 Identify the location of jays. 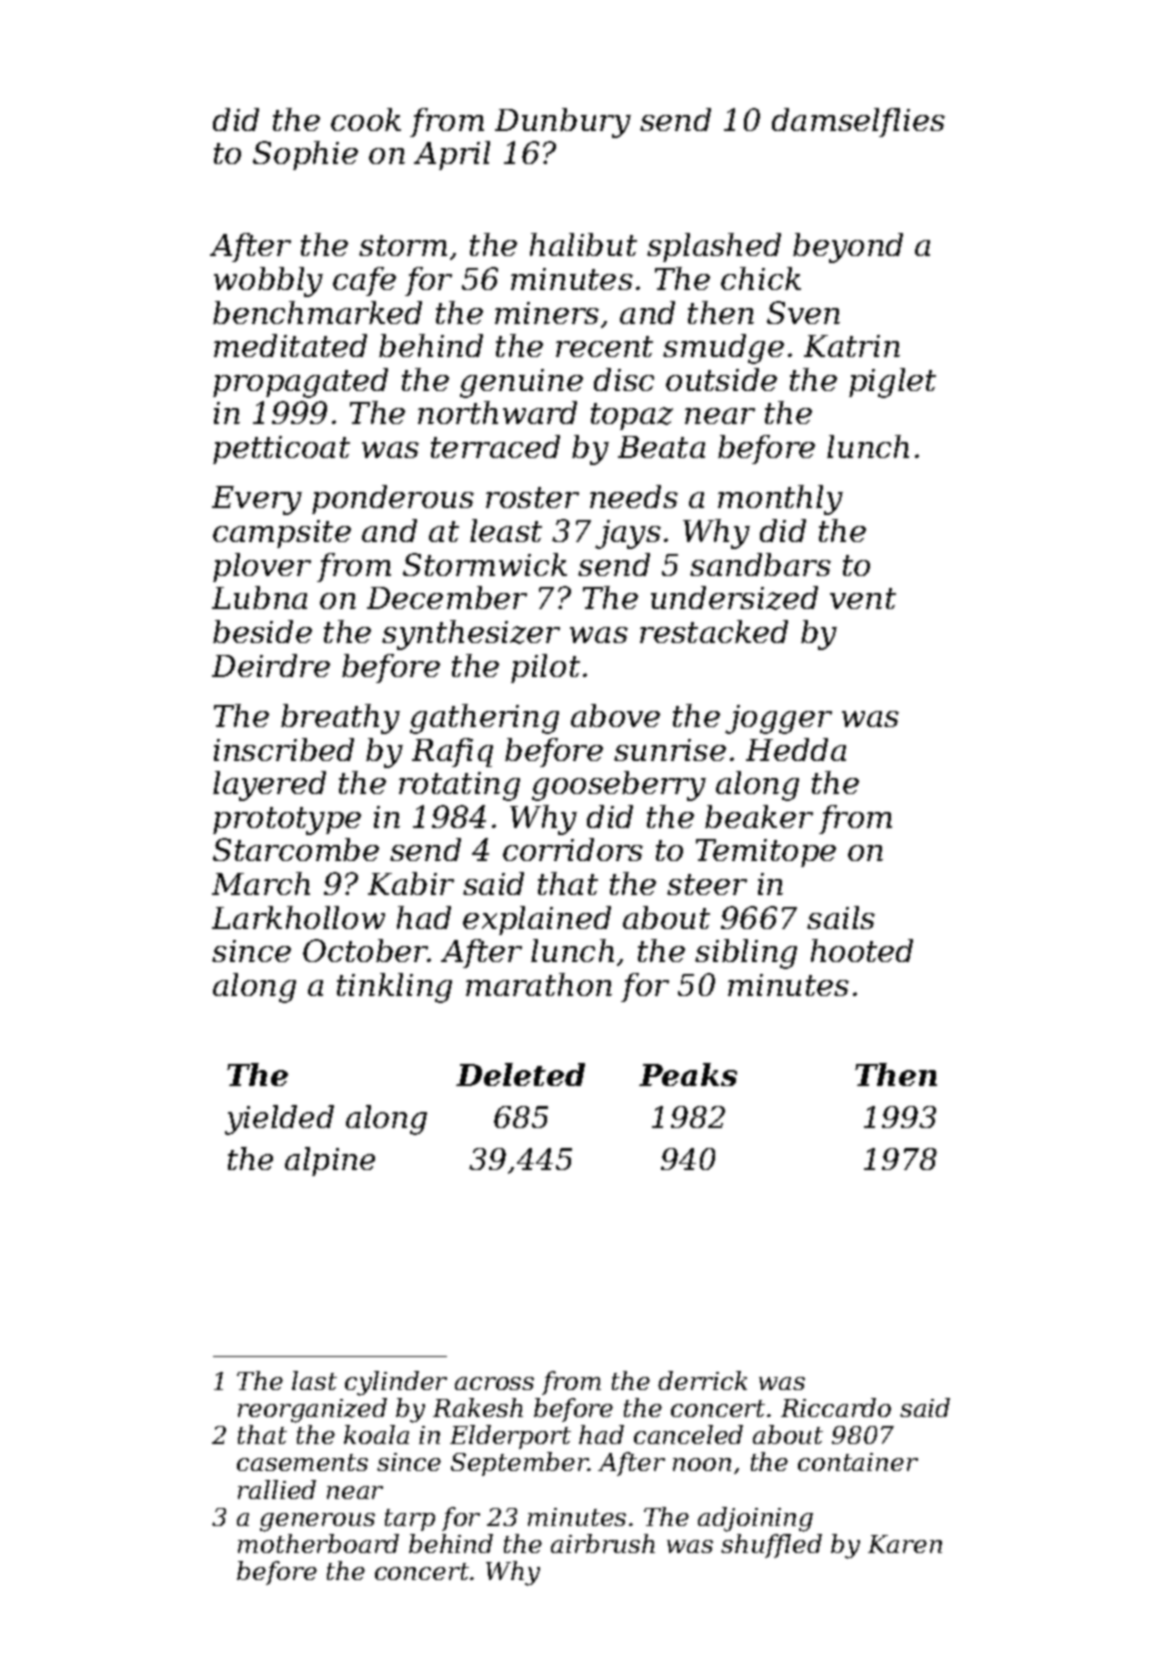
(628, 534).
